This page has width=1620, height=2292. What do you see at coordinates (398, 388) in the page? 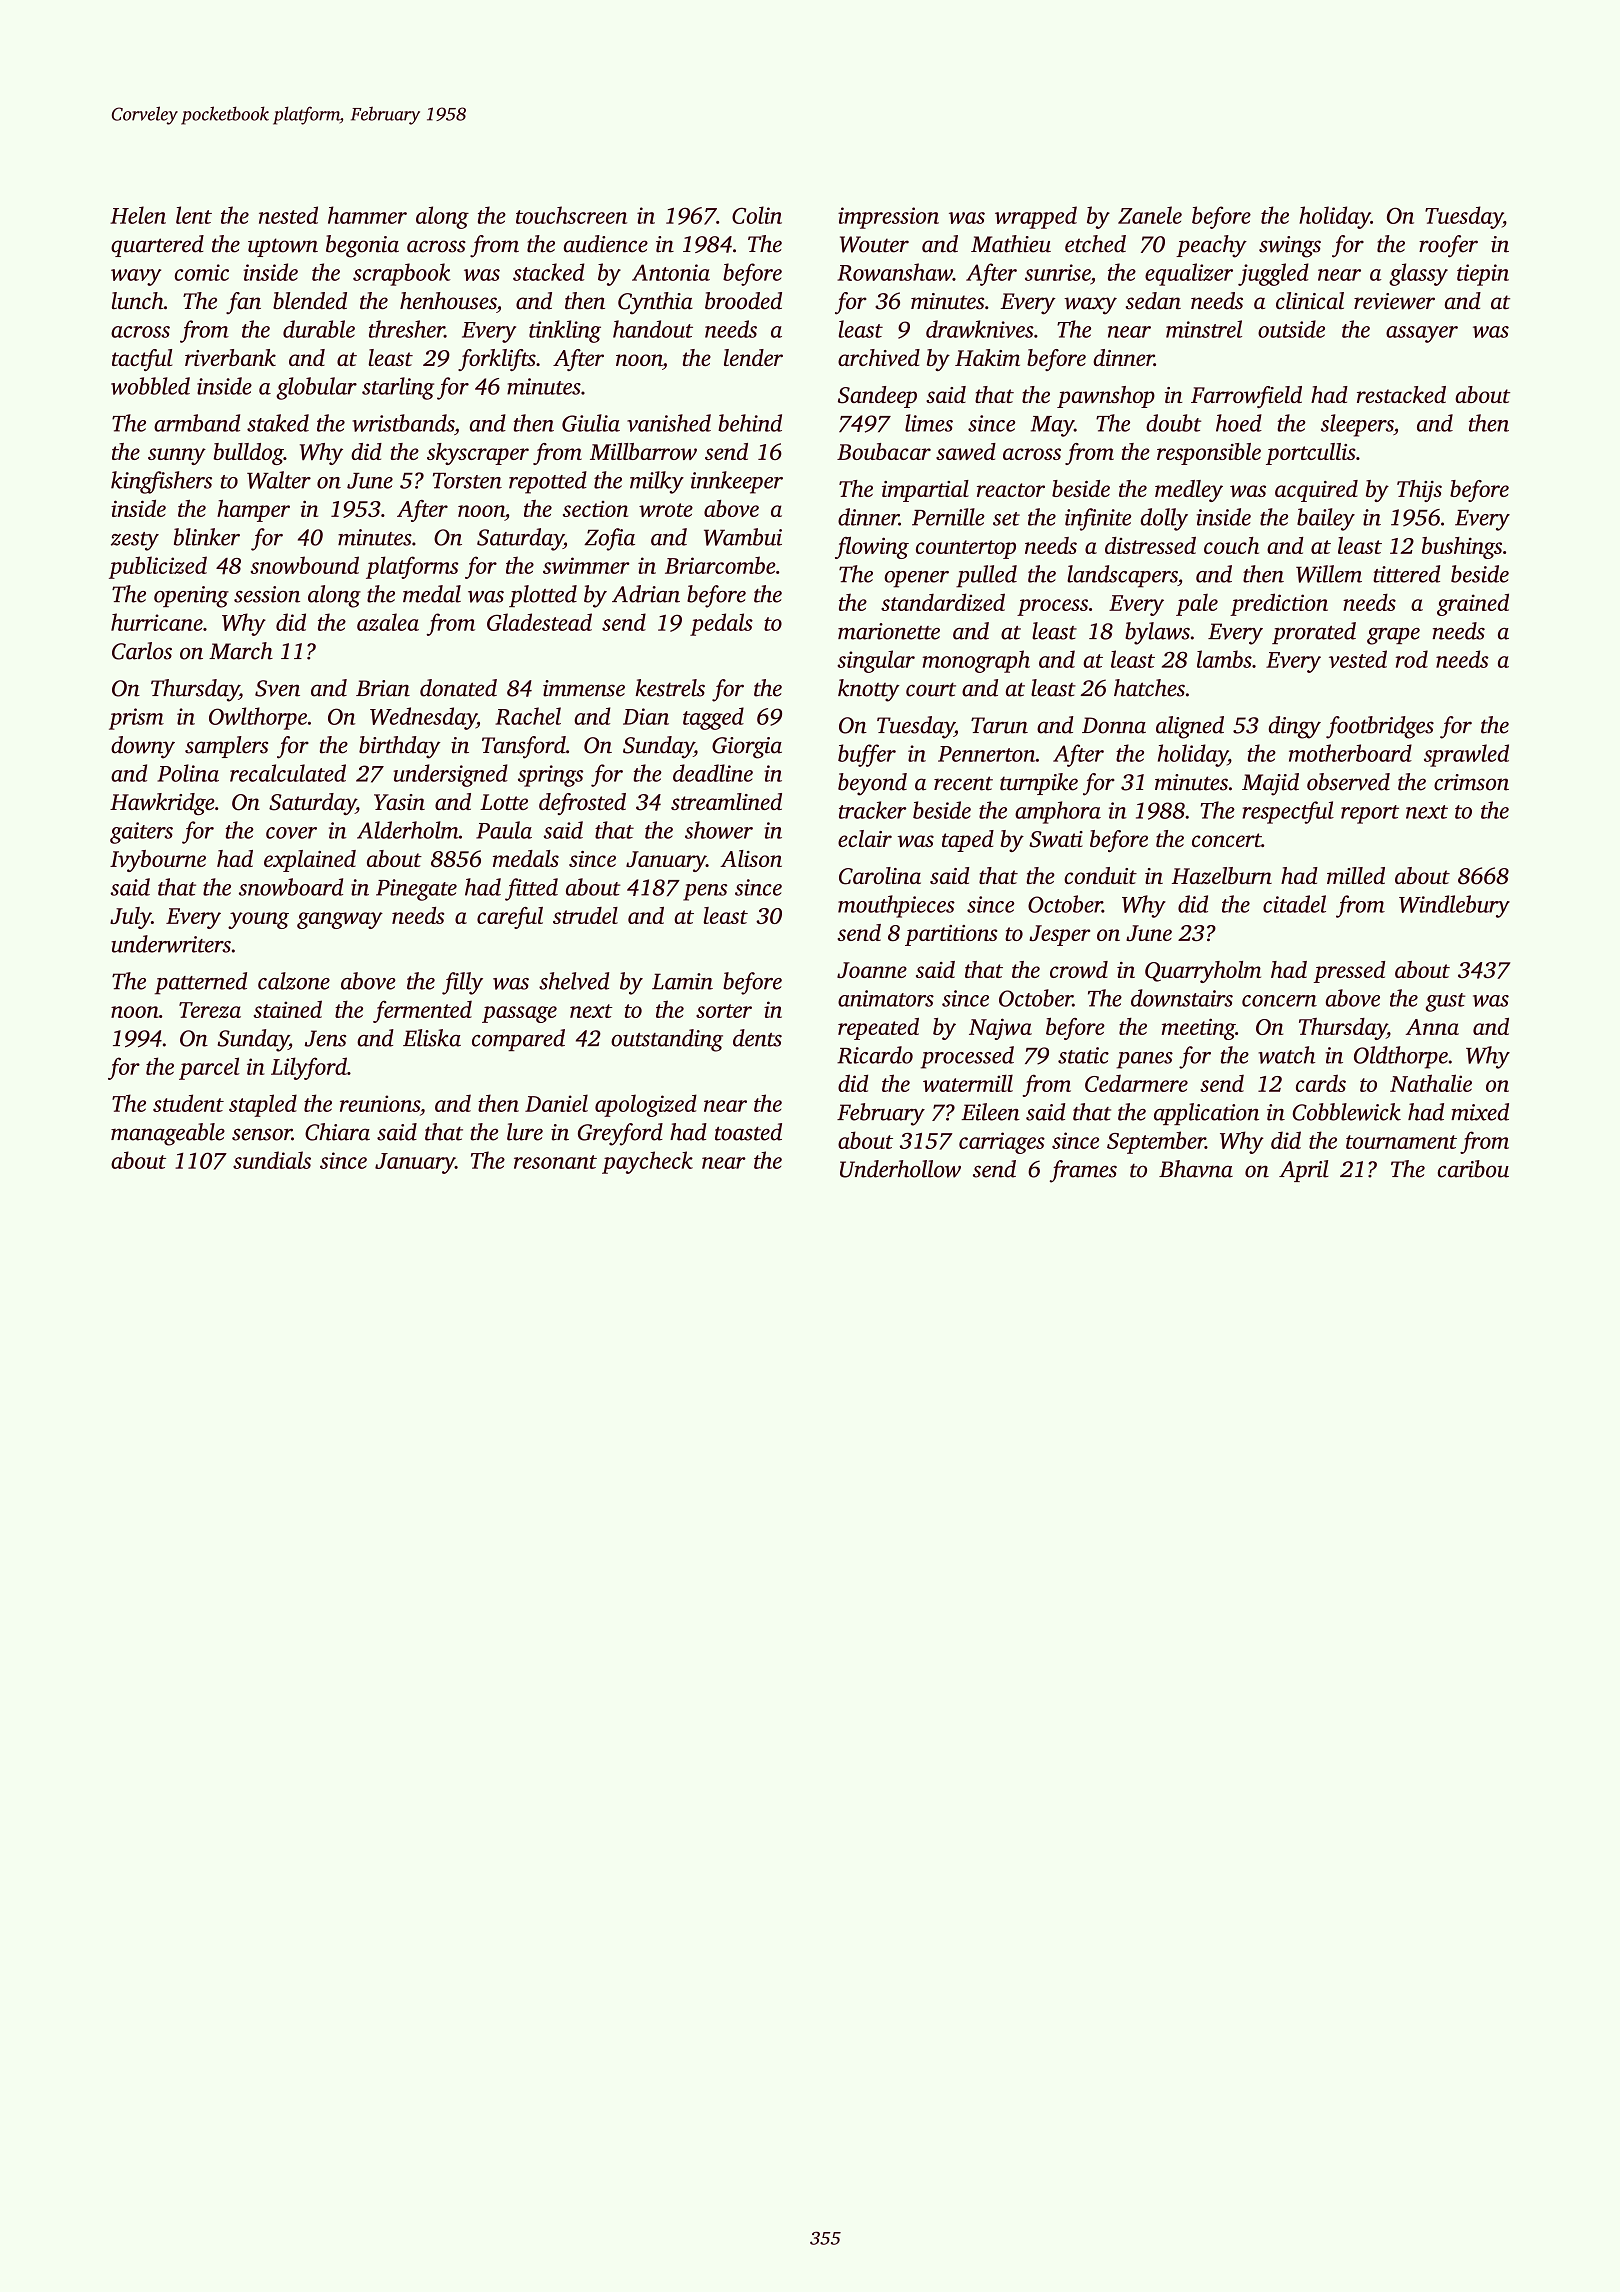
I see `starling` at bounding box center [398, 388].
